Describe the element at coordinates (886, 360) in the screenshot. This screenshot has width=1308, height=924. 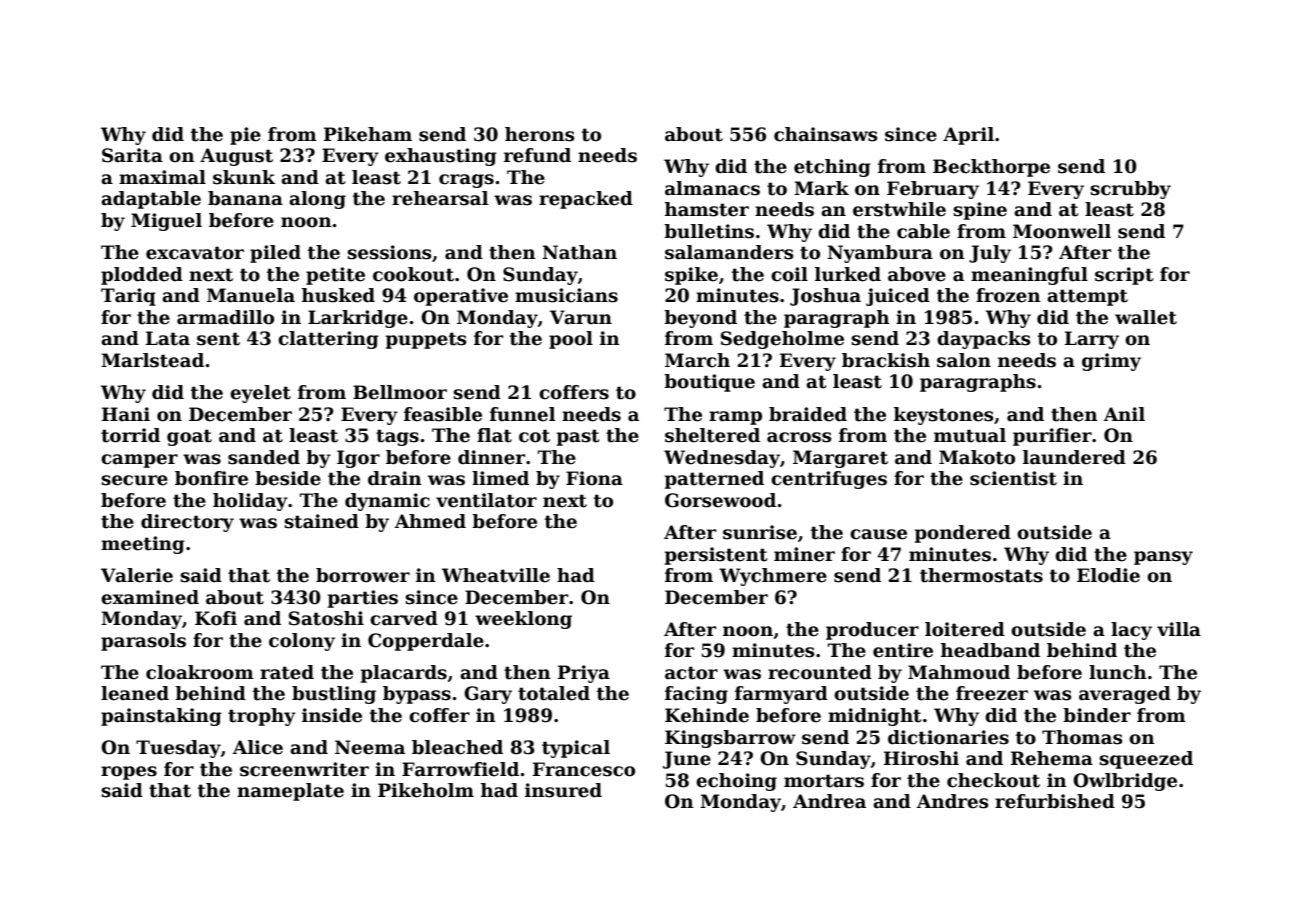
I see `brackish` at that location.
